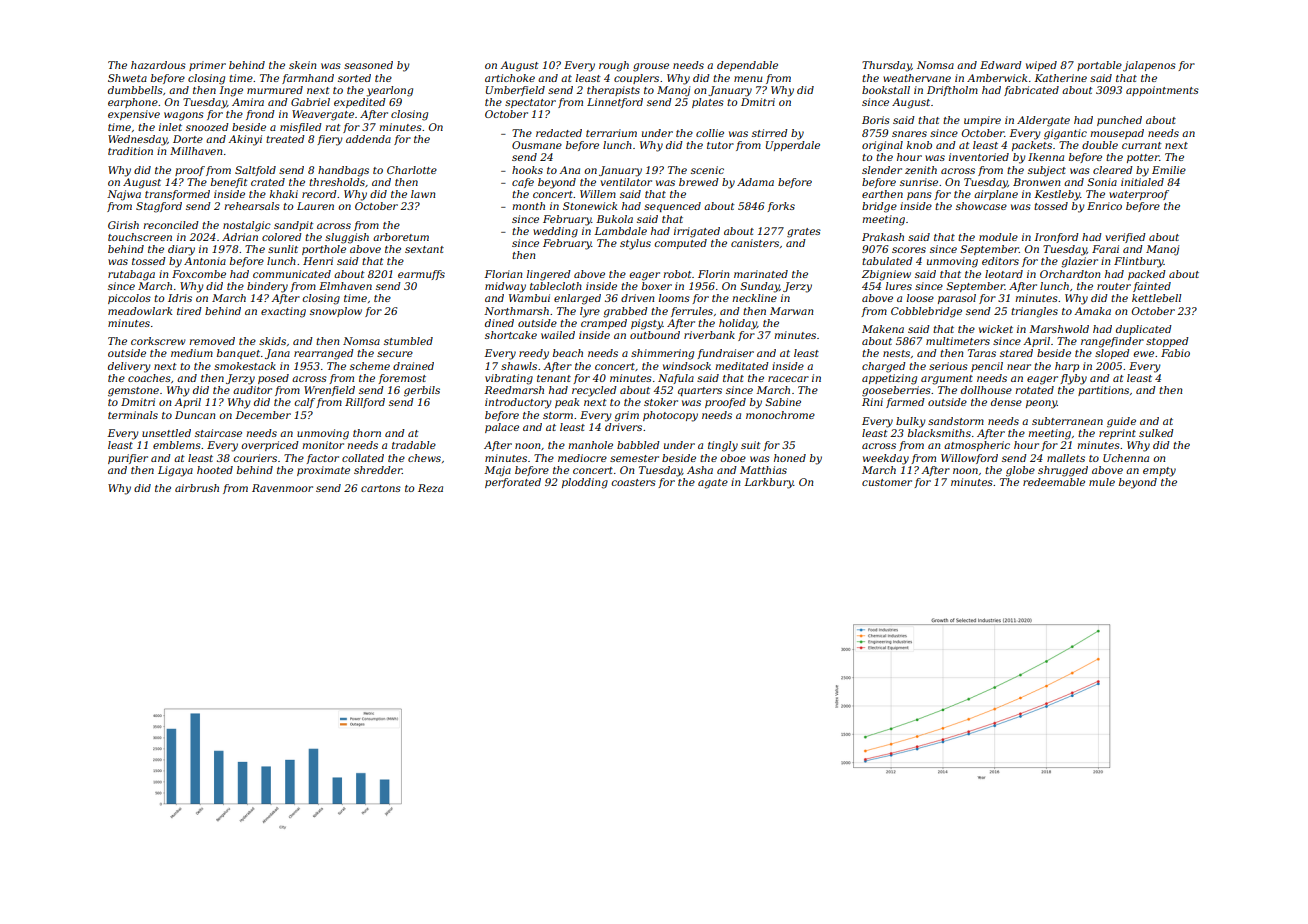 The height and width of the page is (924, 1308). What do you see at coordinates (503, 274) in the page?
I see `Florian` at bounding box center [503, 274].
